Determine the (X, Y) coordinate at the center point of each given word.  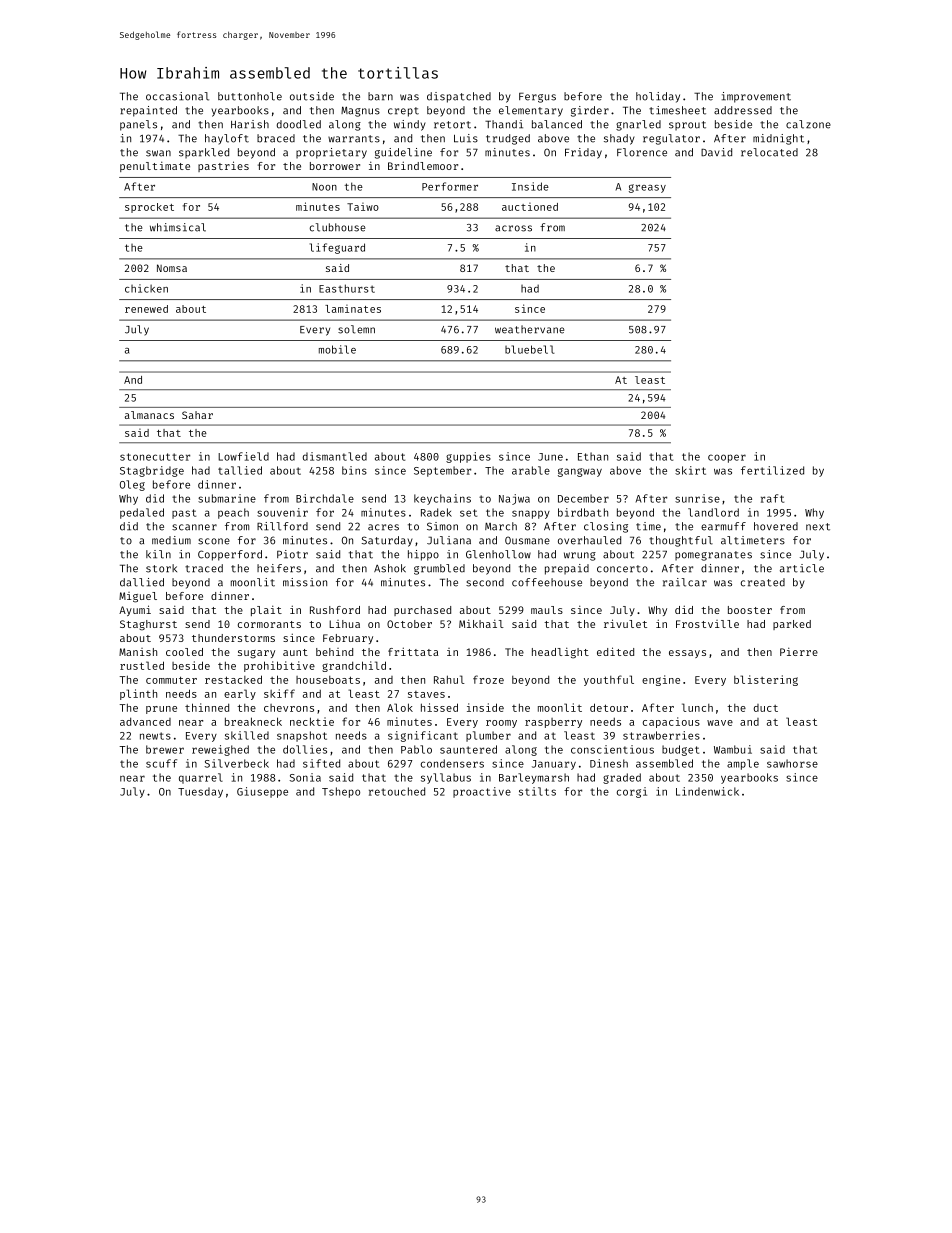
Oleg (132, 485)
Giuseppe (262, 792)
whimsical (178, 227)
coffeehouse (547, 582)
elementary (531, 111)
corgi (632, 792)
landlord (713, 512)
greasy (647, 188)
